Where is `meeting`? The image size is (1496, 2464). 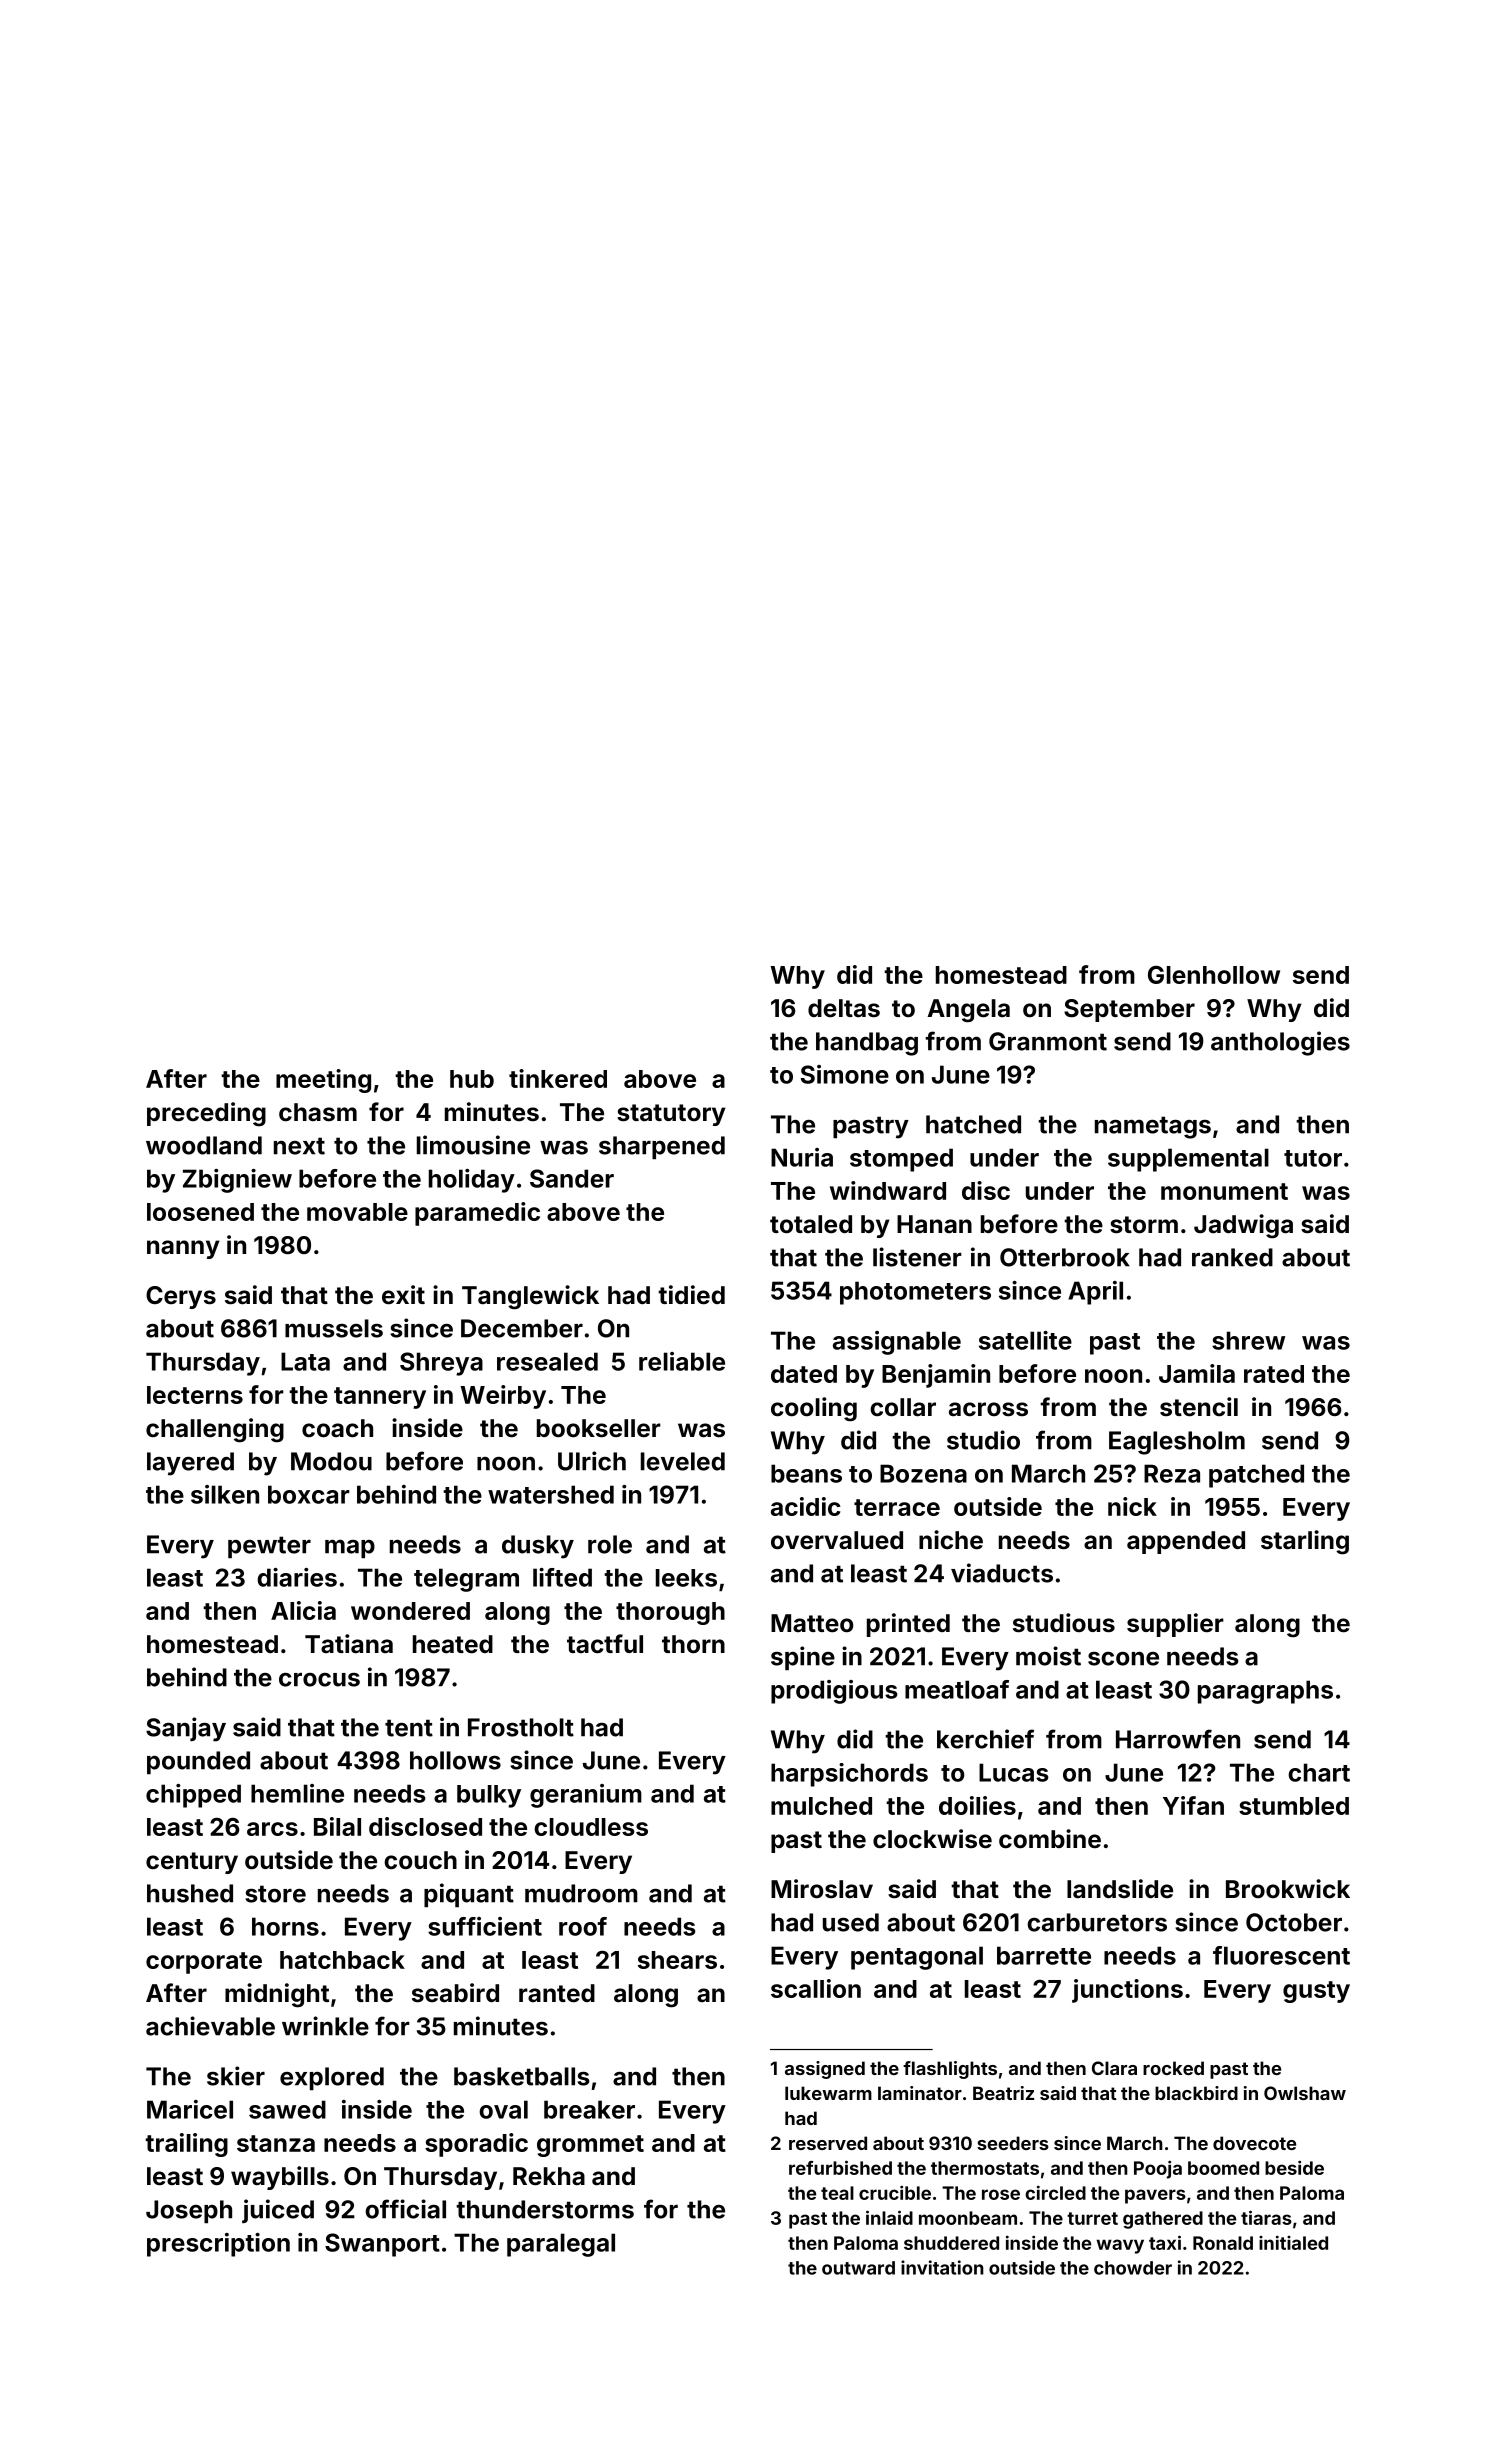 meeting is located at coordinates (323, 1081).
